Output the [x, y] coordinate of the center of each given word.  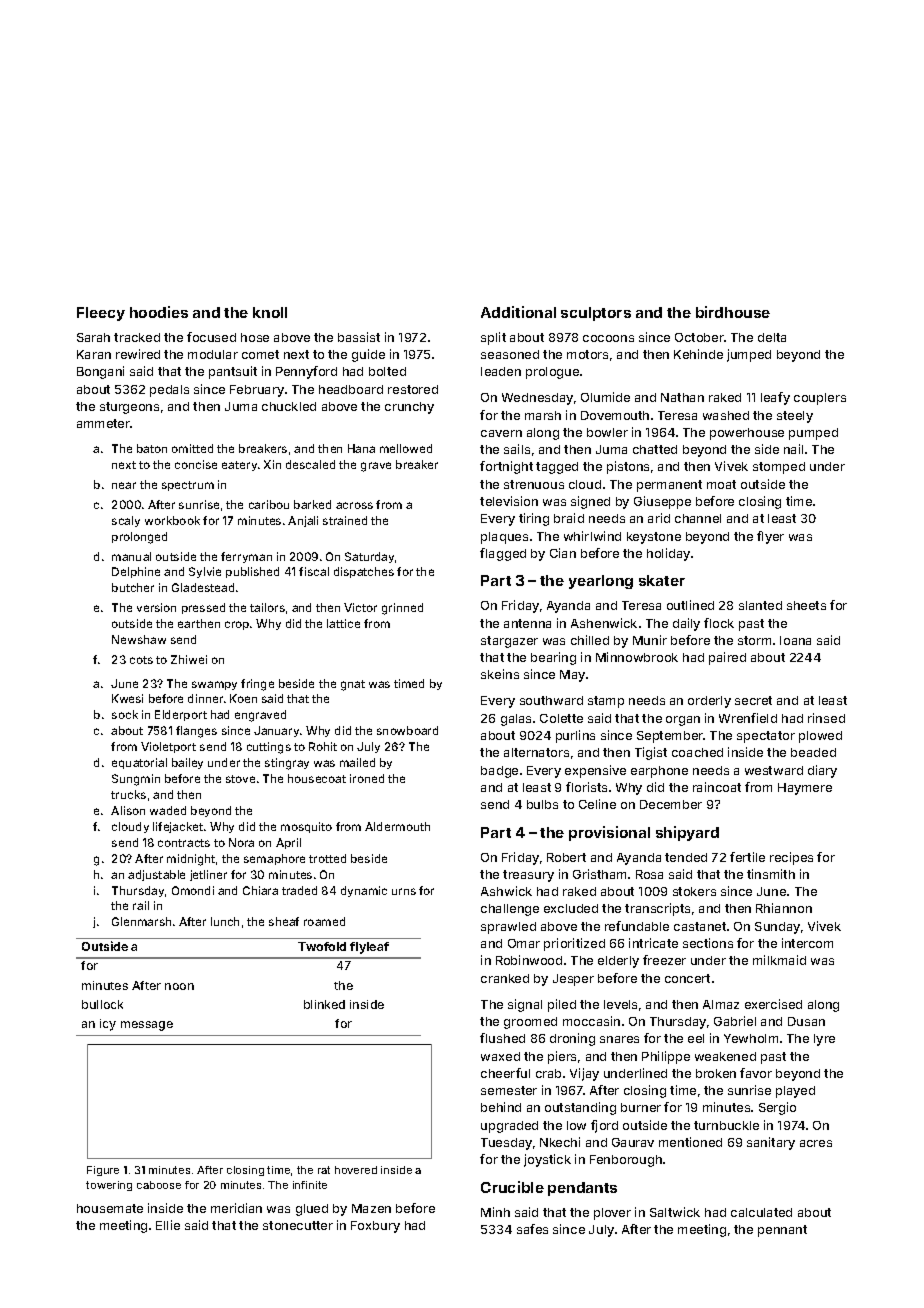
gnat [353, 685]
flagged [503, 554]
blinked [324, 1004]
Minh [495, 1212]
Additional [518, 312]
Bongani [100, 372]
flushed [502, 1038]
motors [587, 354]
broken [716, 1073]
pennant [782, 1231]
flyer [770, 537]
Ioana [795, 640]
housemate [110, 1208]
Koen [243, 698]
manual [131, 556]
